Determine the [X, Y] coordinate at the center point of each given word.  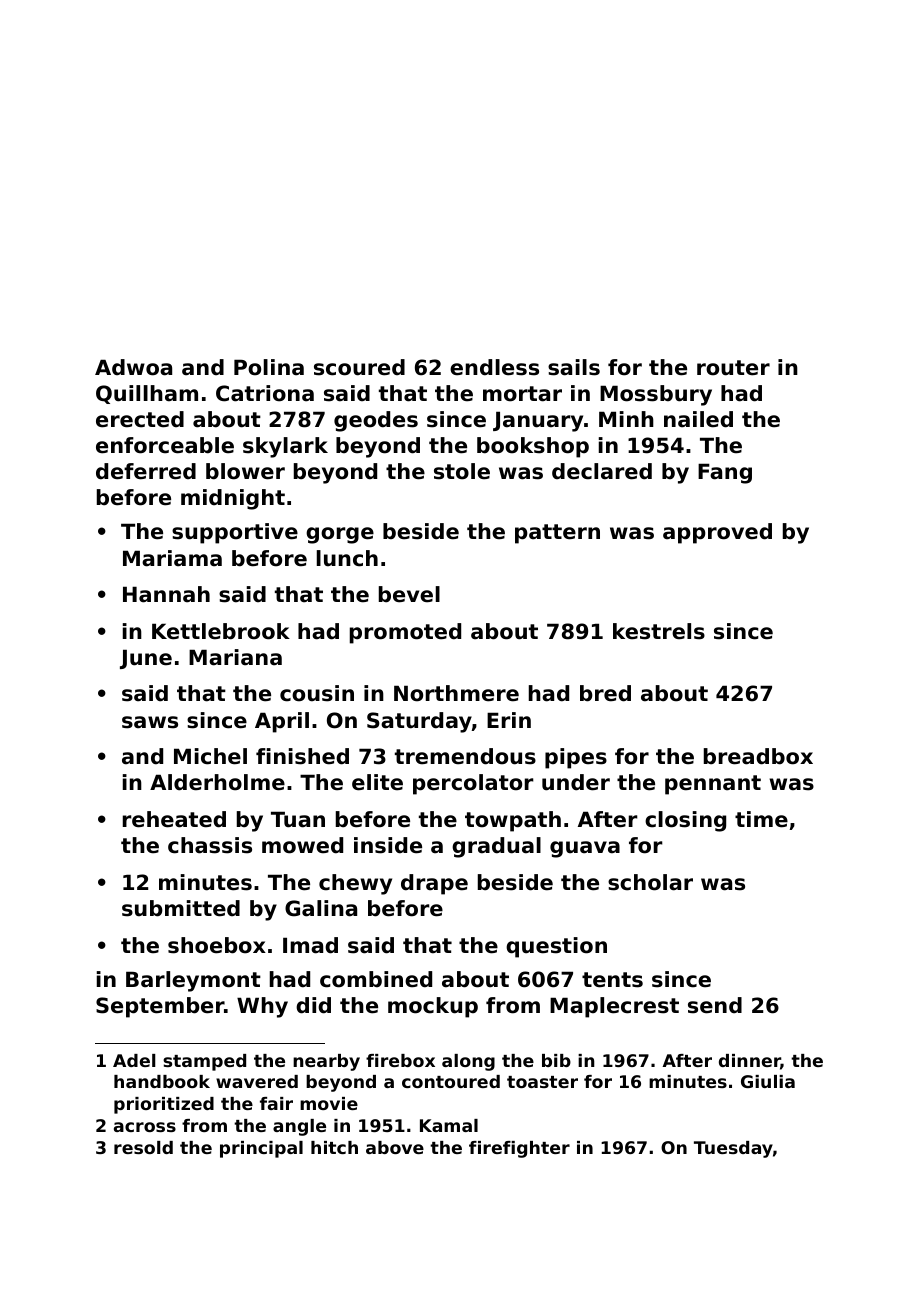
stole [462, 471]
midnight [233, 499]
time [761, 819]
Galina [321, 908]
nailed [698, 419]
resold [143, 1147]
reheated [174, 819]
